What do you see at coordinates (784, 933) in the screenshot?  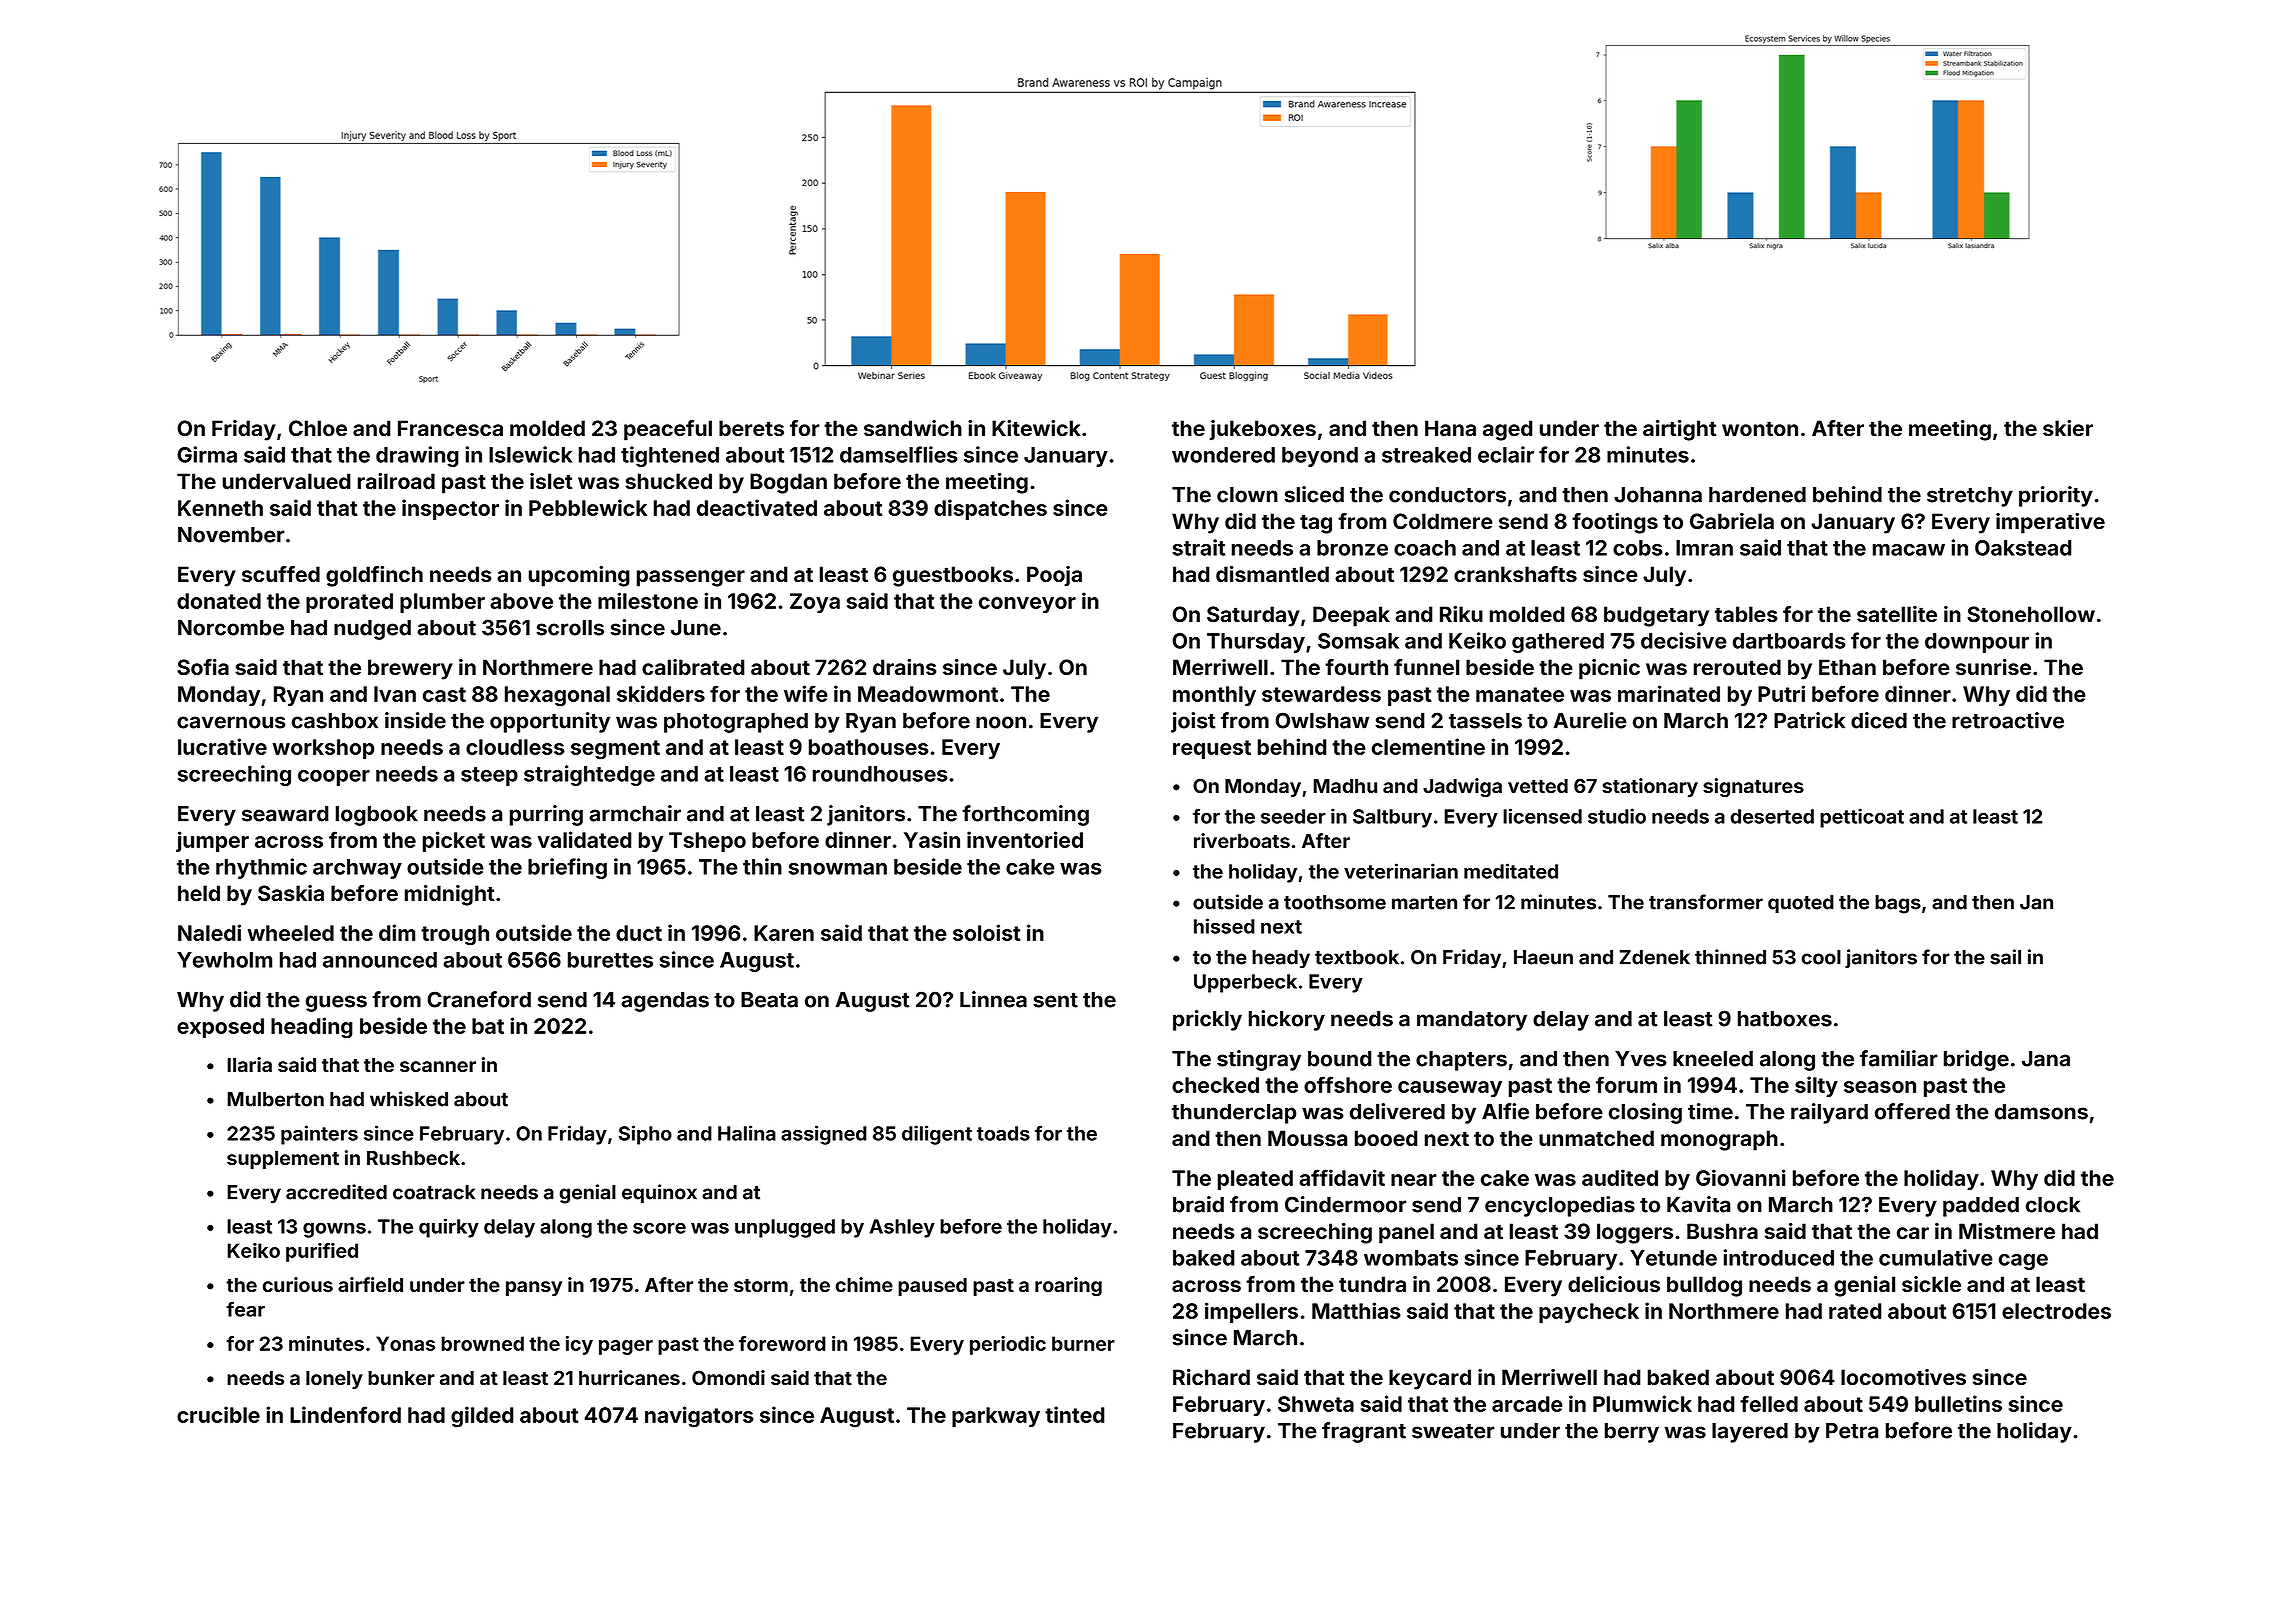 I see `Karen` at bounding box center [784, 933].
